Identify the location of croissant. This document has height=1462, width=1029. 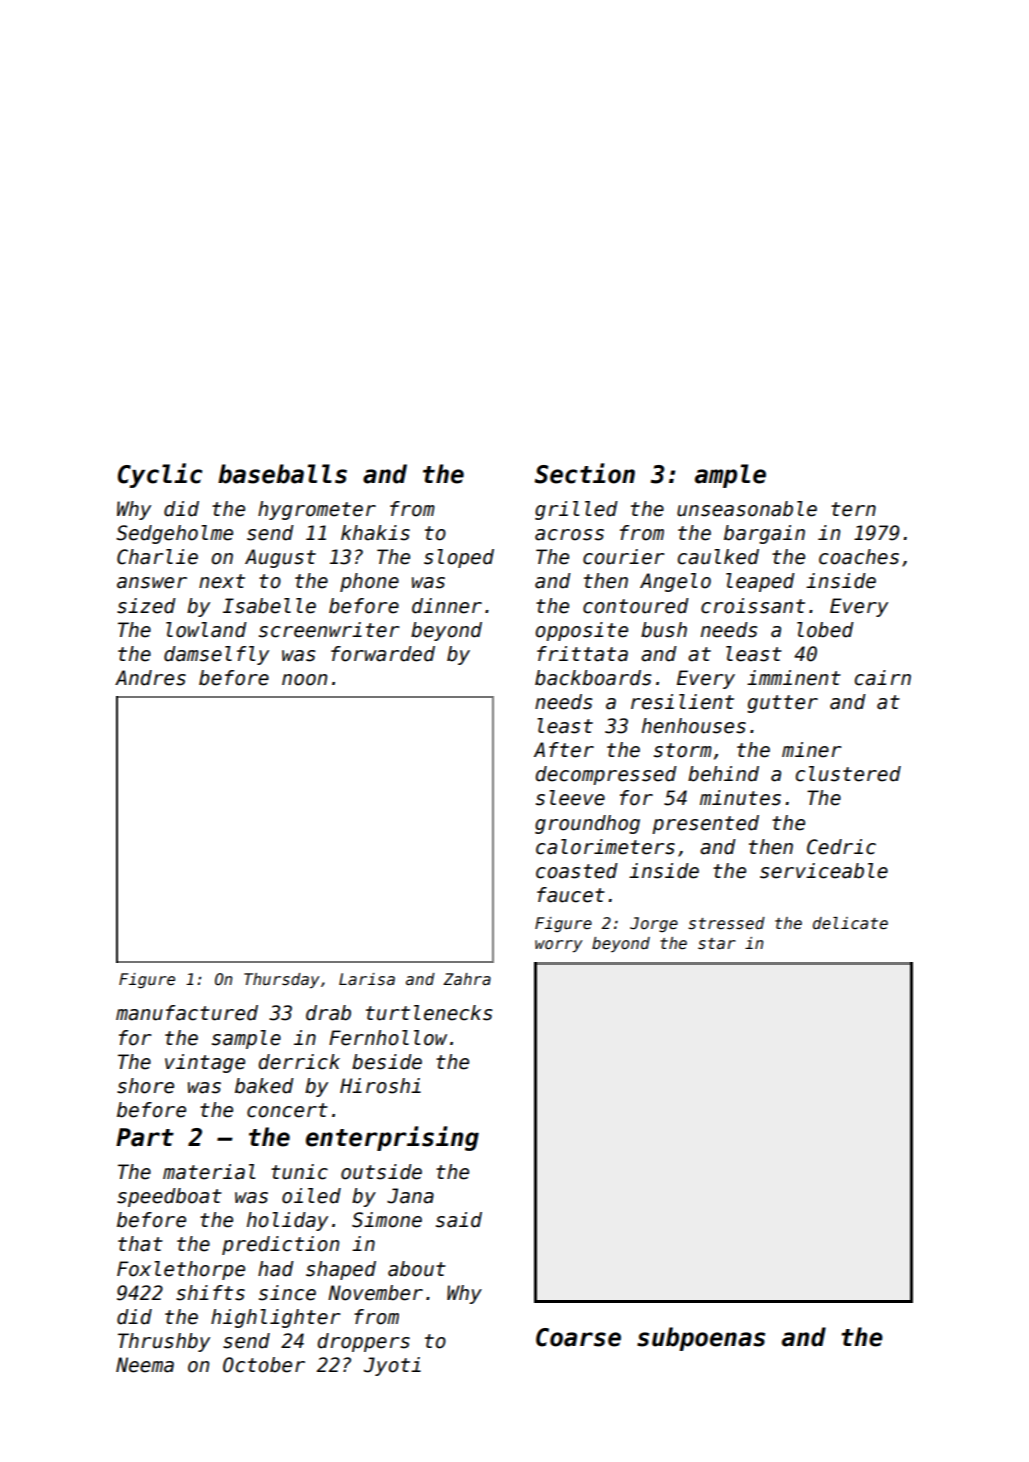
(753, 606).
